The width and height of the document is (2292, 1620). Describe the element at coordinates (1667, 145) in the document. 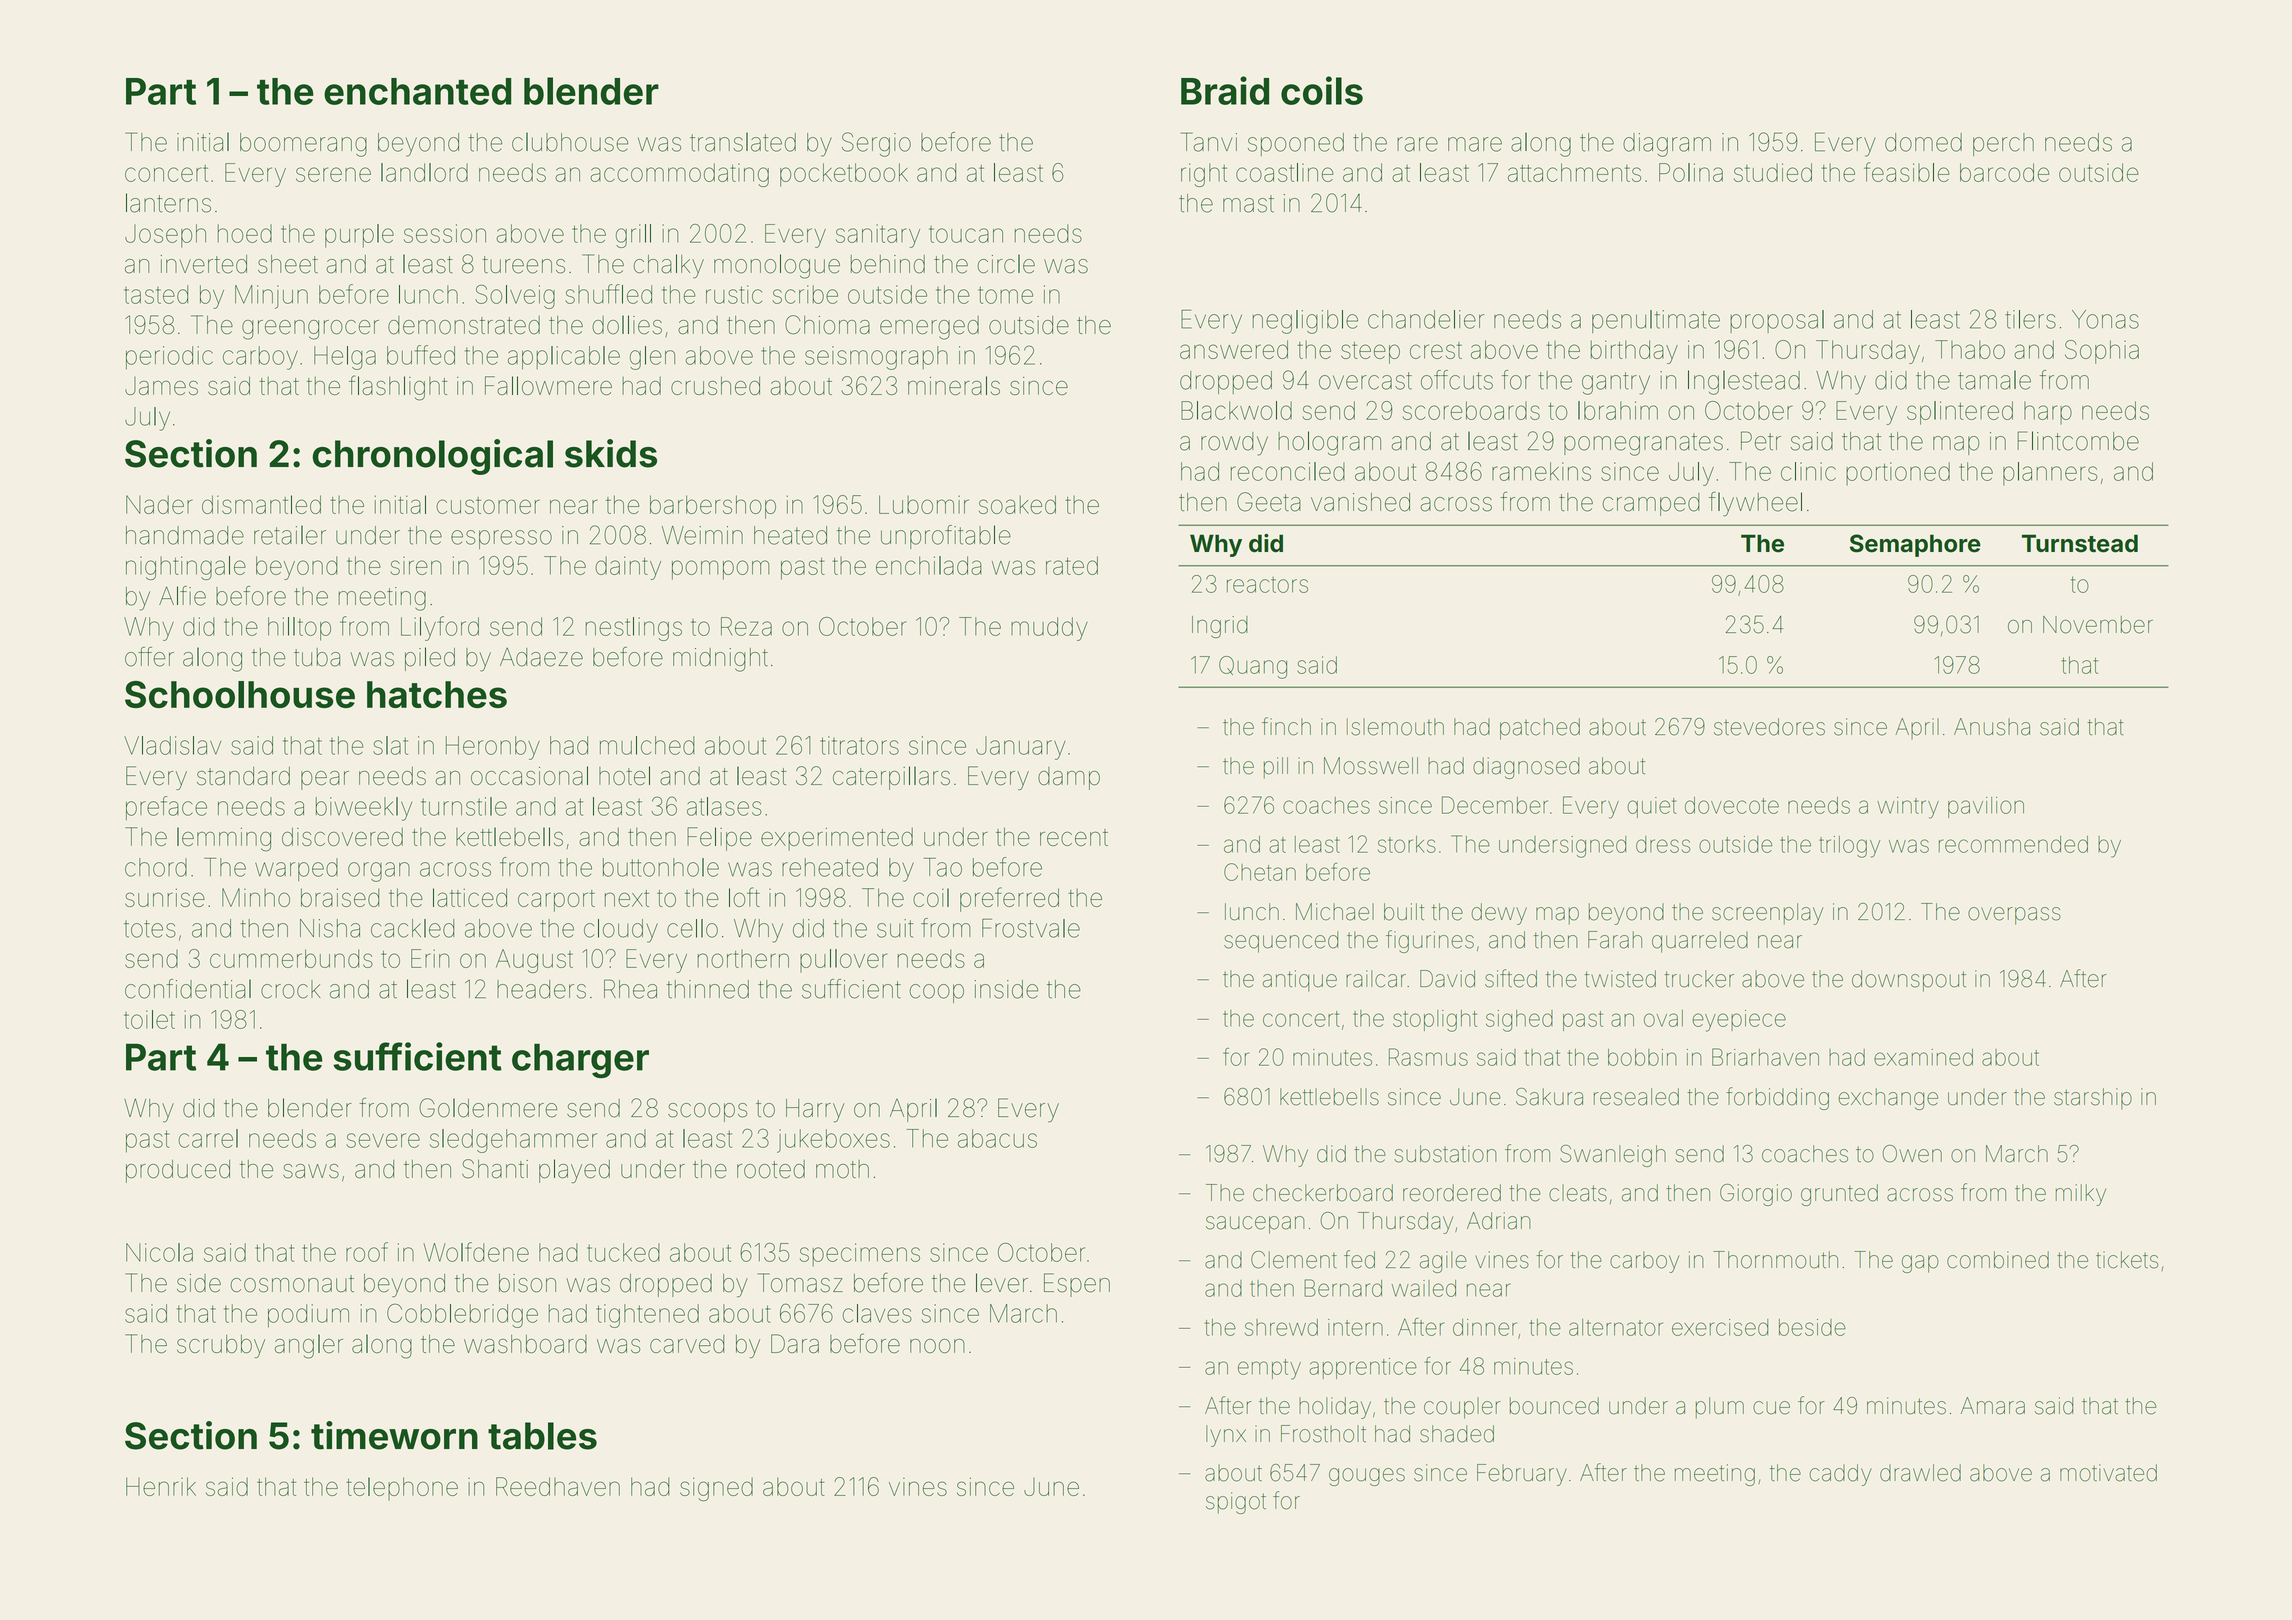

I see `diagram` at that location.
